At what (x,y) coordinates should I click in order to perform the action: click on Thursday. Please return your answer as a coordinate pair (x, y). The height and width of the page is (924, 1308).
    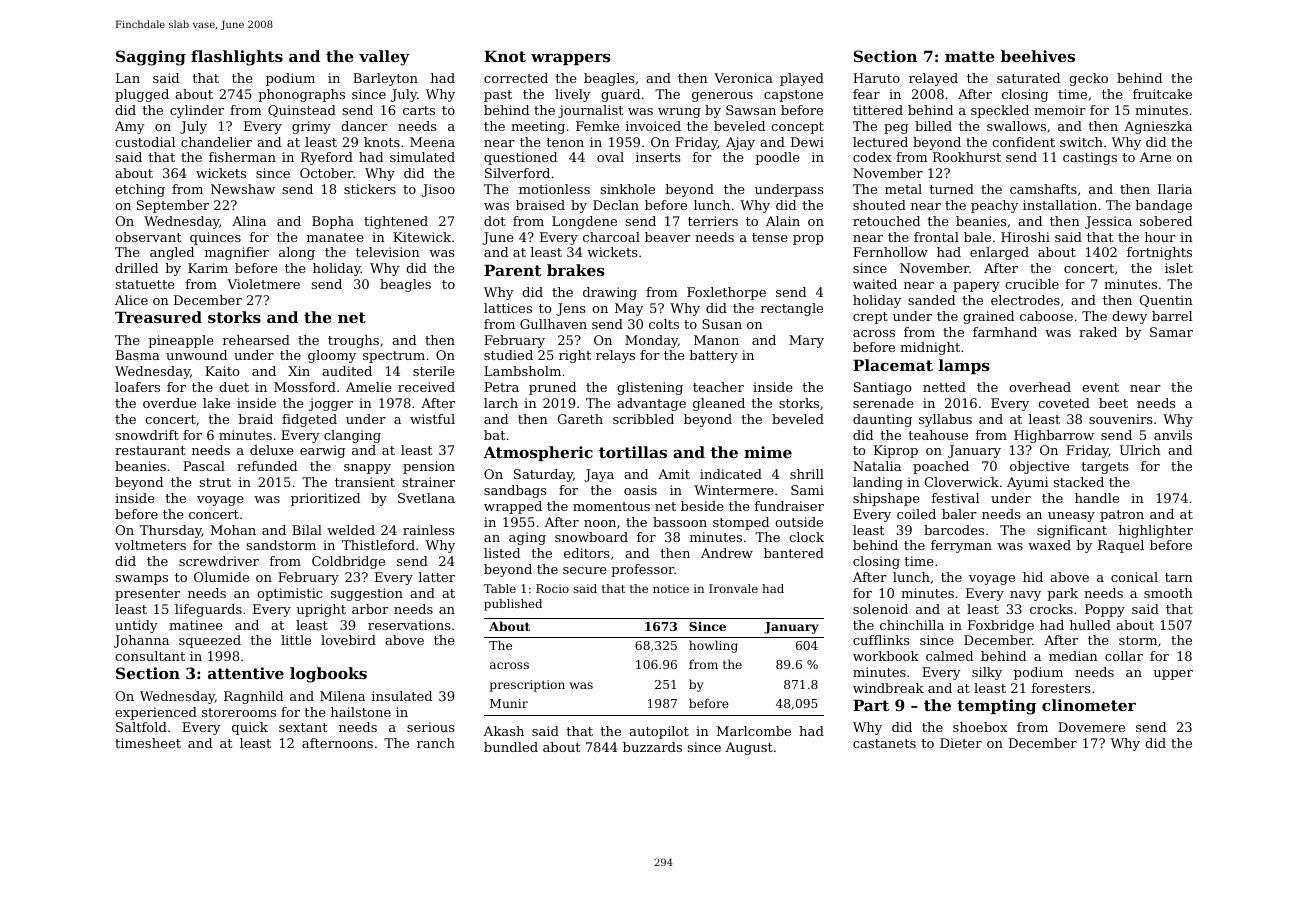
    Looking at the image, I should click on (171, 531).
